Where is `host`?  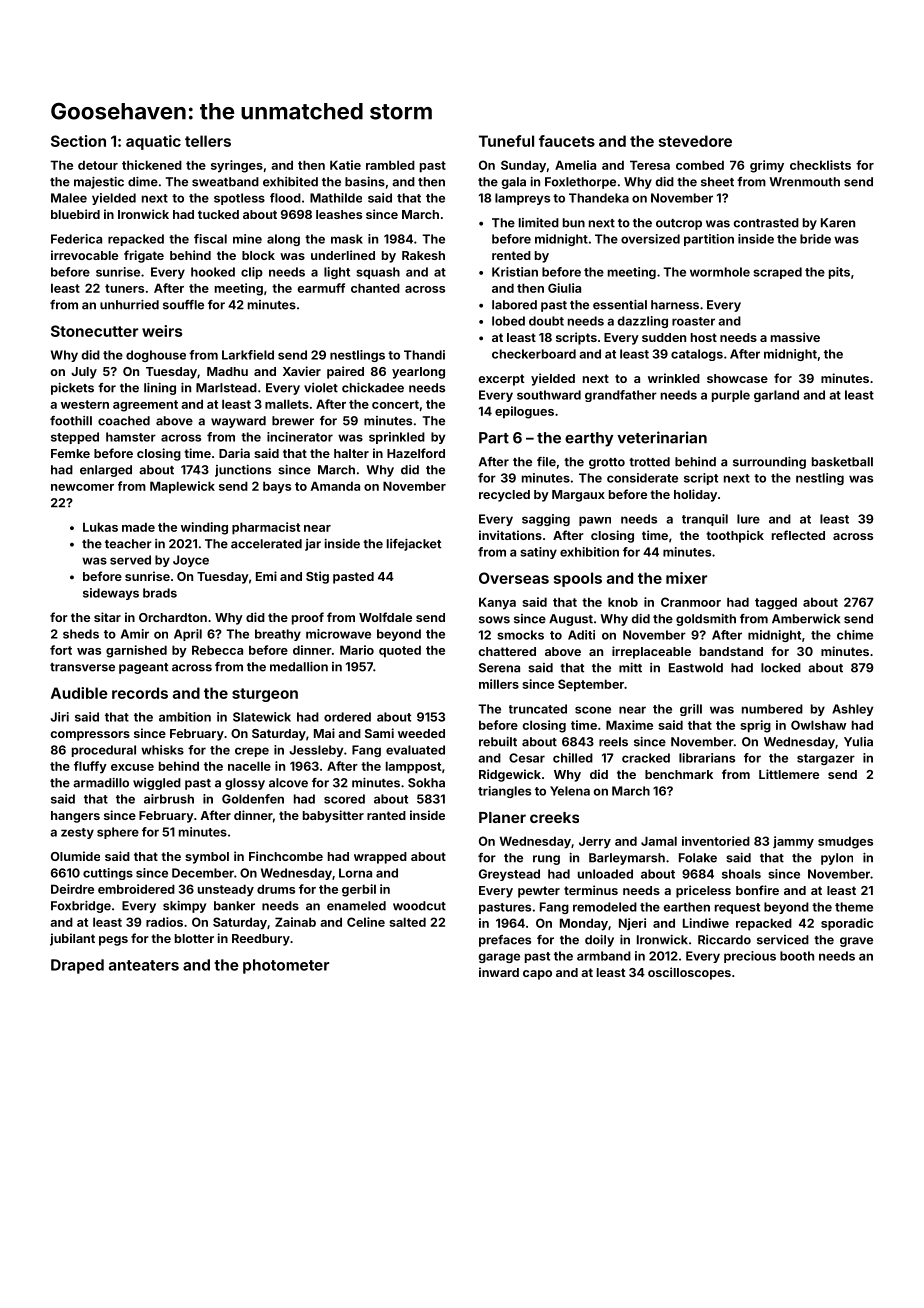
host is located at coordinates (704, 337).
